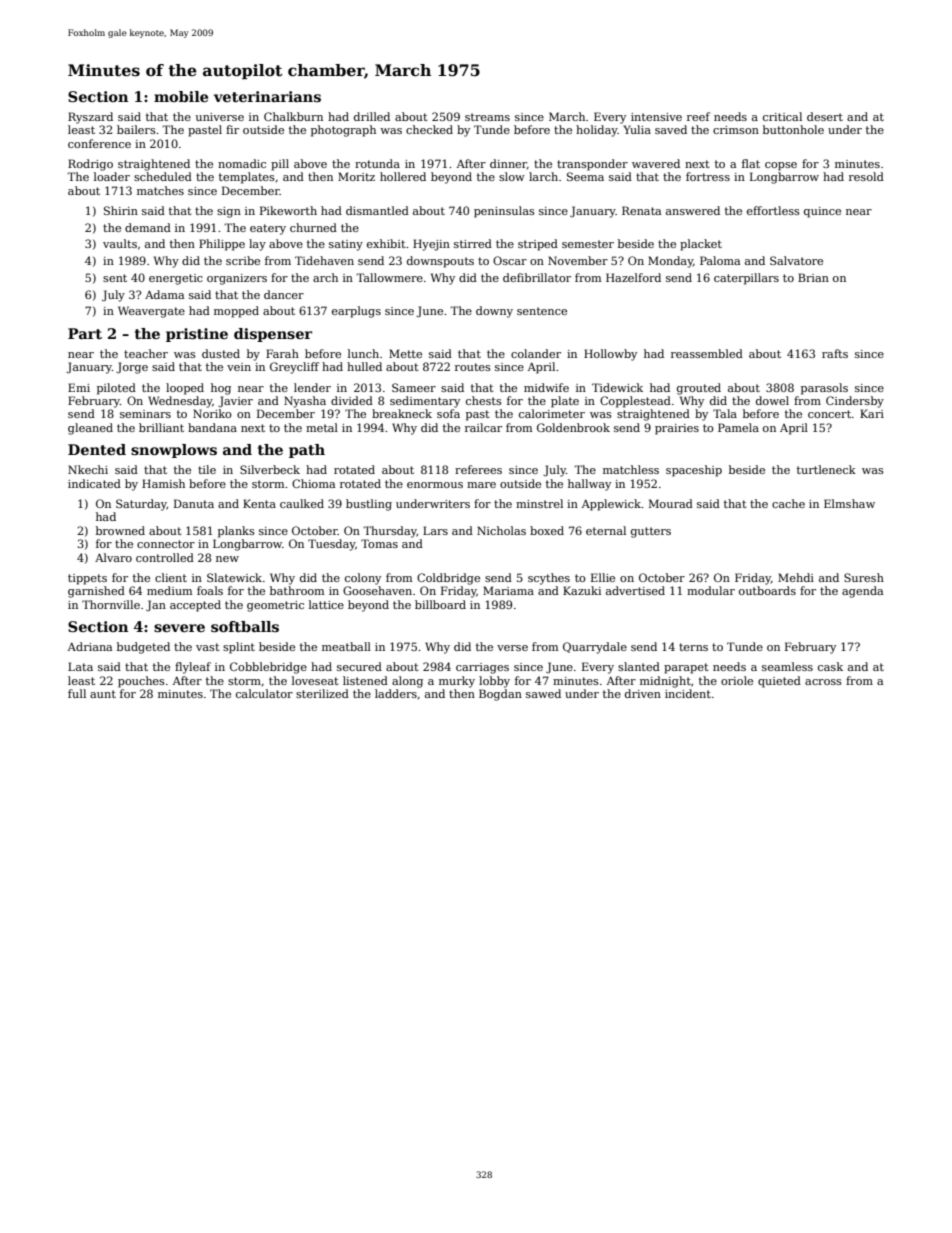 The image size is (952, 1233). I want to click on Tidewick, so click(617, 387).
